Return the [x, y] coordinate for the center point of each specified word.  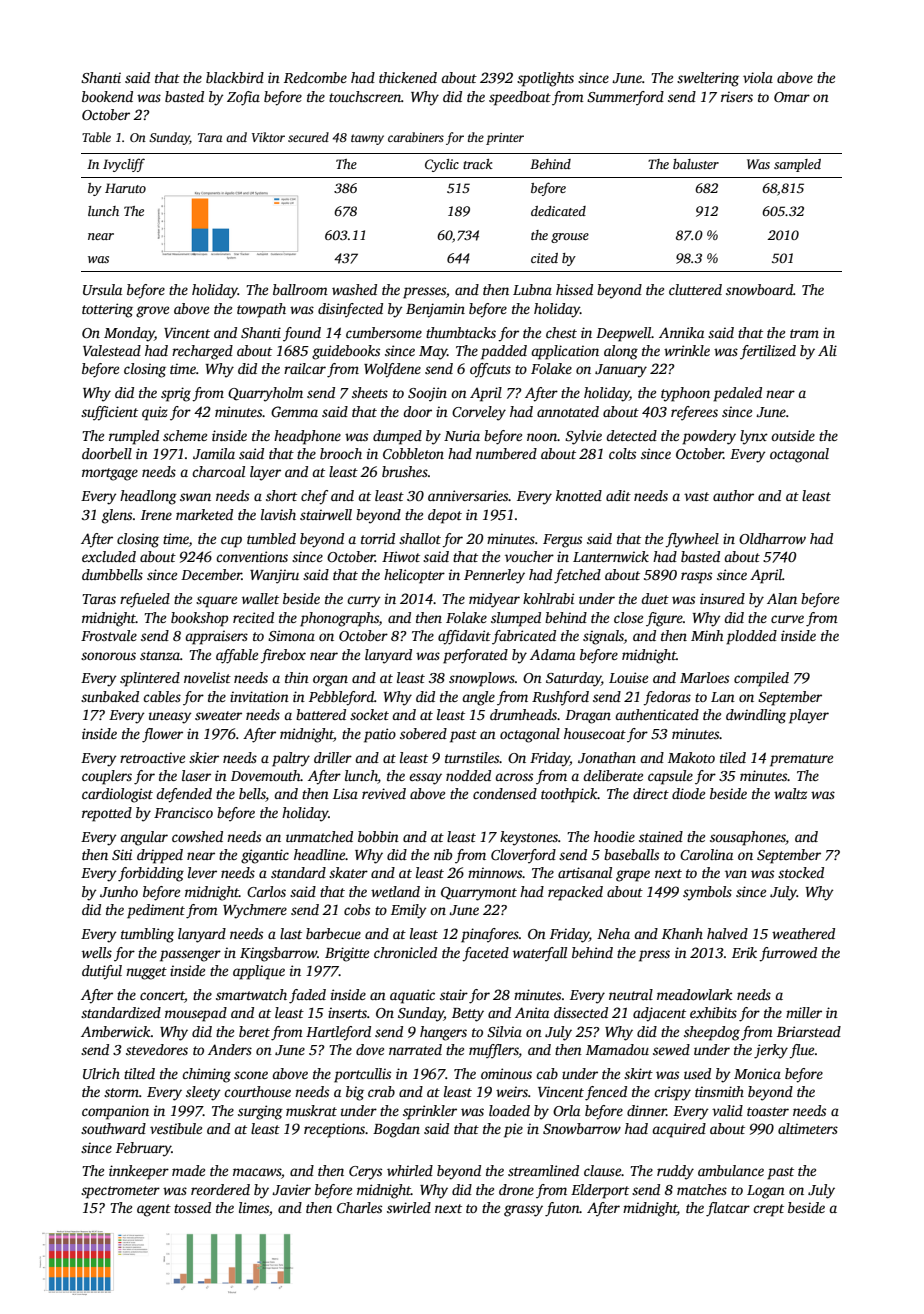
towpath [261, 310]
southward [113, 1128]
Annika [681, 332]
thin [297, 677]
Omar [792, 97]
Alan [782, 598]
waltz [790, 793]
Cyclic [442, 165]
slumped [516, 619]
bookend [107, 96]
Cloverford [523, 856]
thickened [408, 77]
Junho [119, 891]
